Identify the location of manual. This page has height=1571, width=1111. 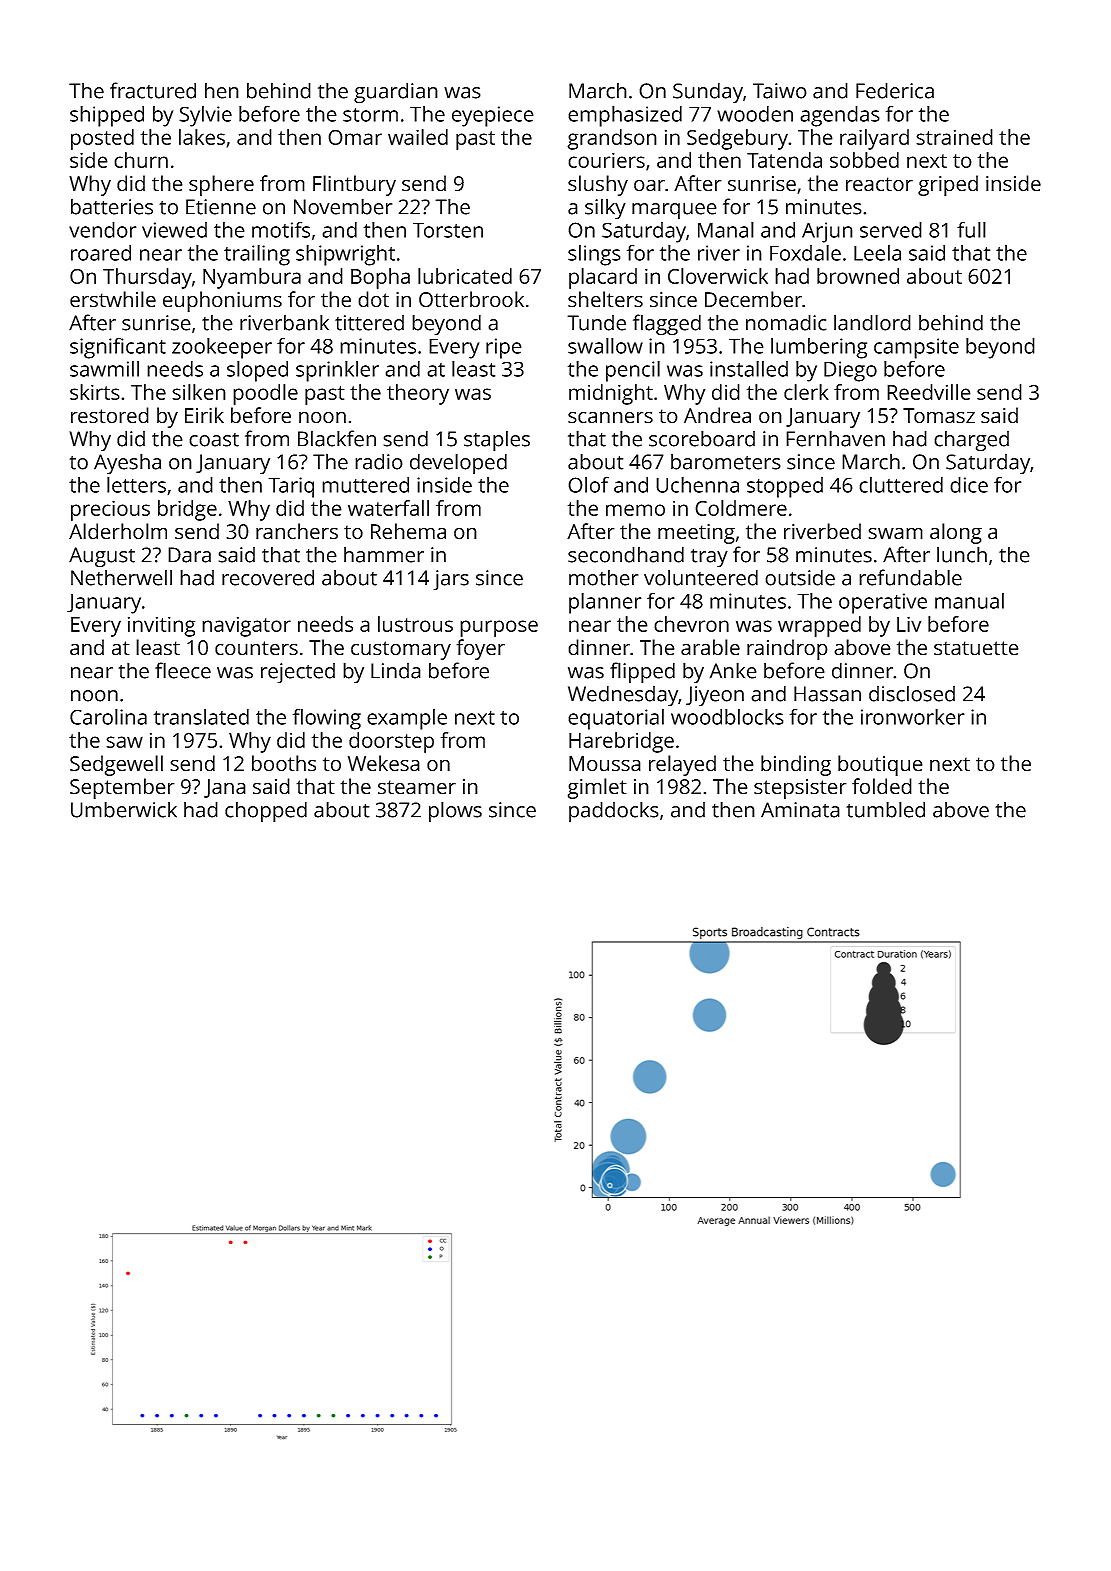
(969, 601).
